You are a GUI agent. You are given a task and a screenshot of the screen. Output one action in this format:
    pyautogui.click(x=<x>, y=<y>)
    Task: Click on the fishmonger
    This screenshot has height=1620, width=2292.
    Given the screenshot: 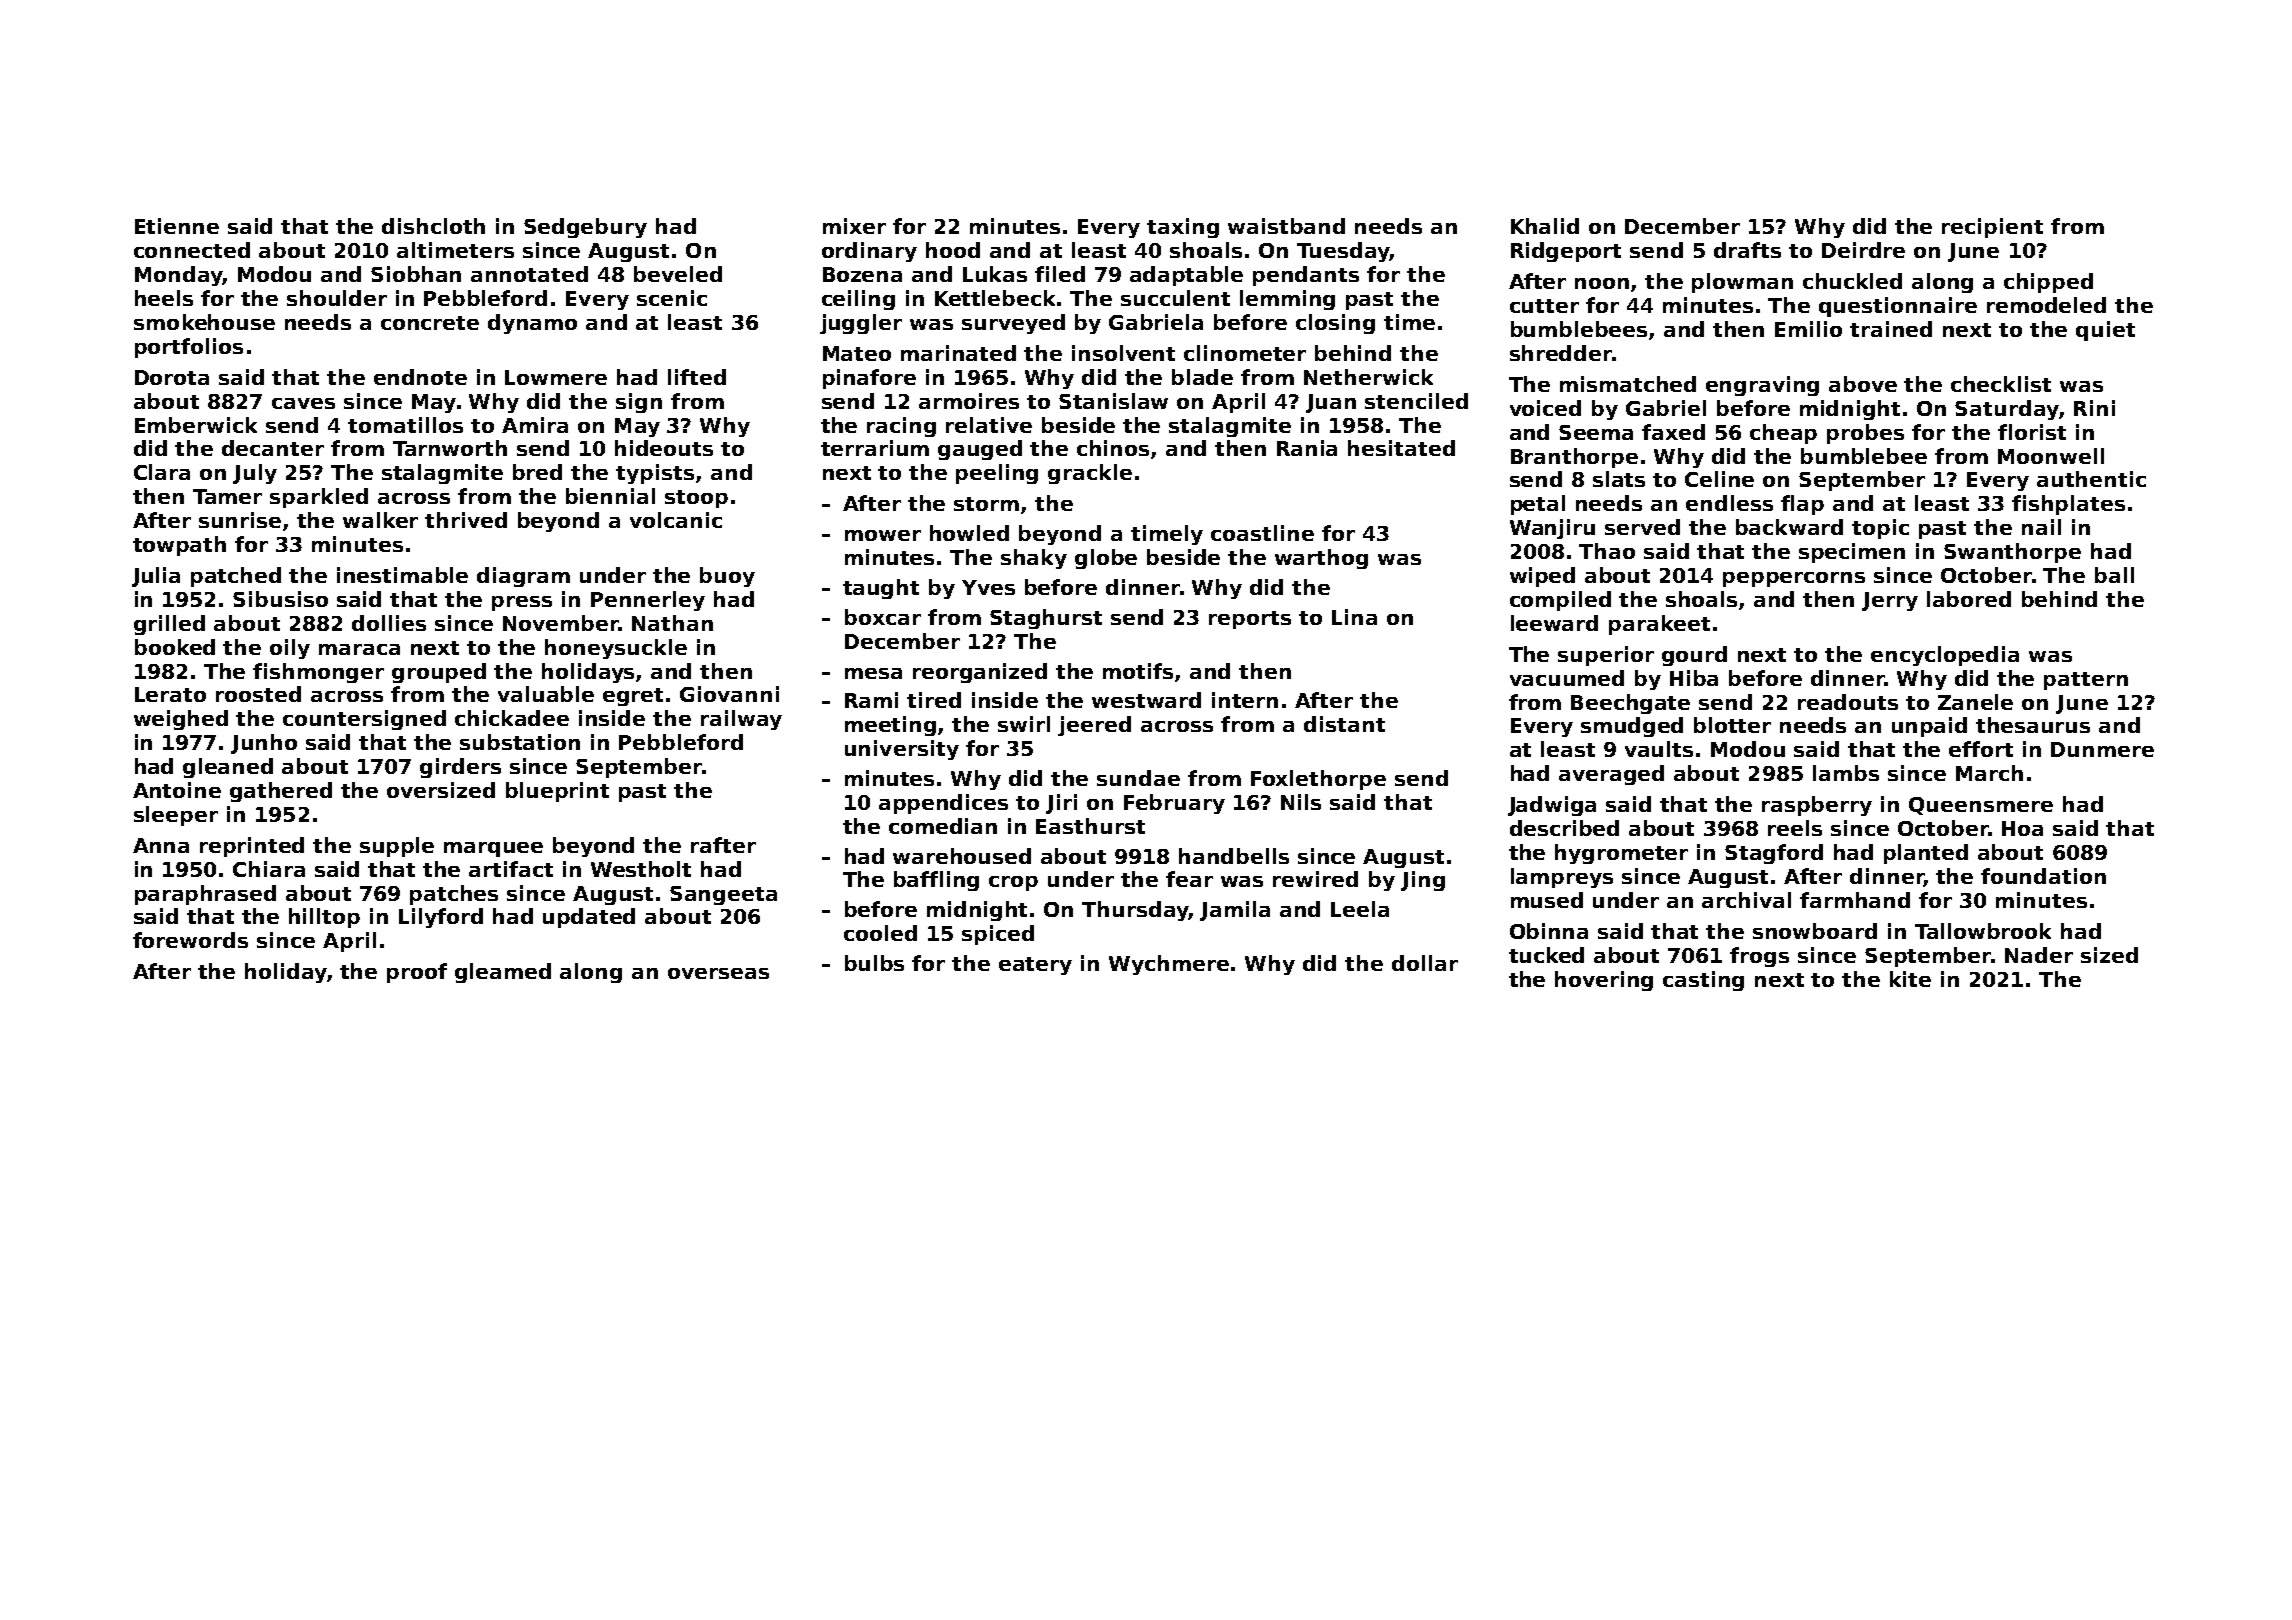 What is the action you would take?
    pyautogui.click(x=318, y=673)
